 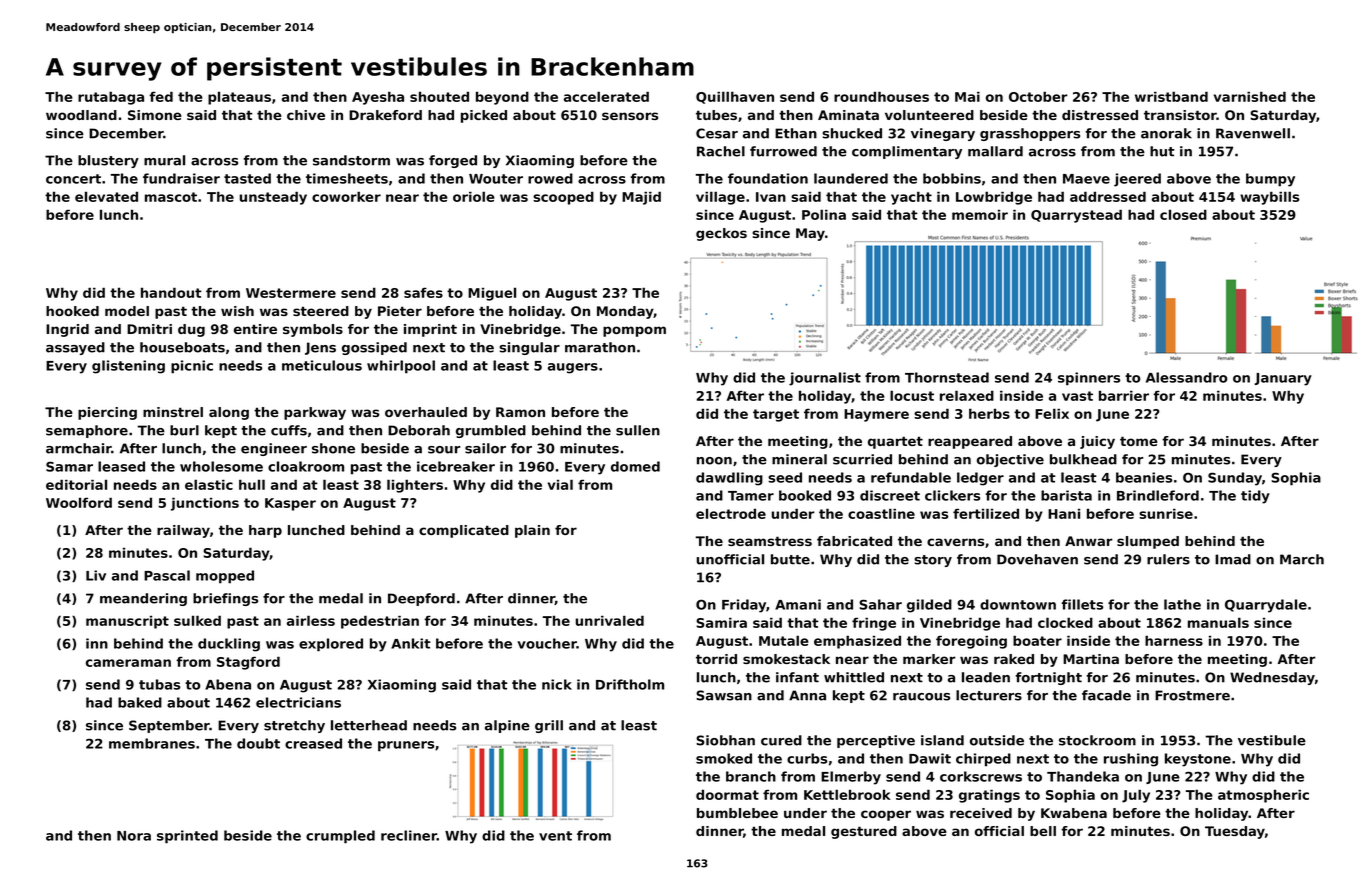 I want to click on Frostmere, so click(x=1192, y=695).
